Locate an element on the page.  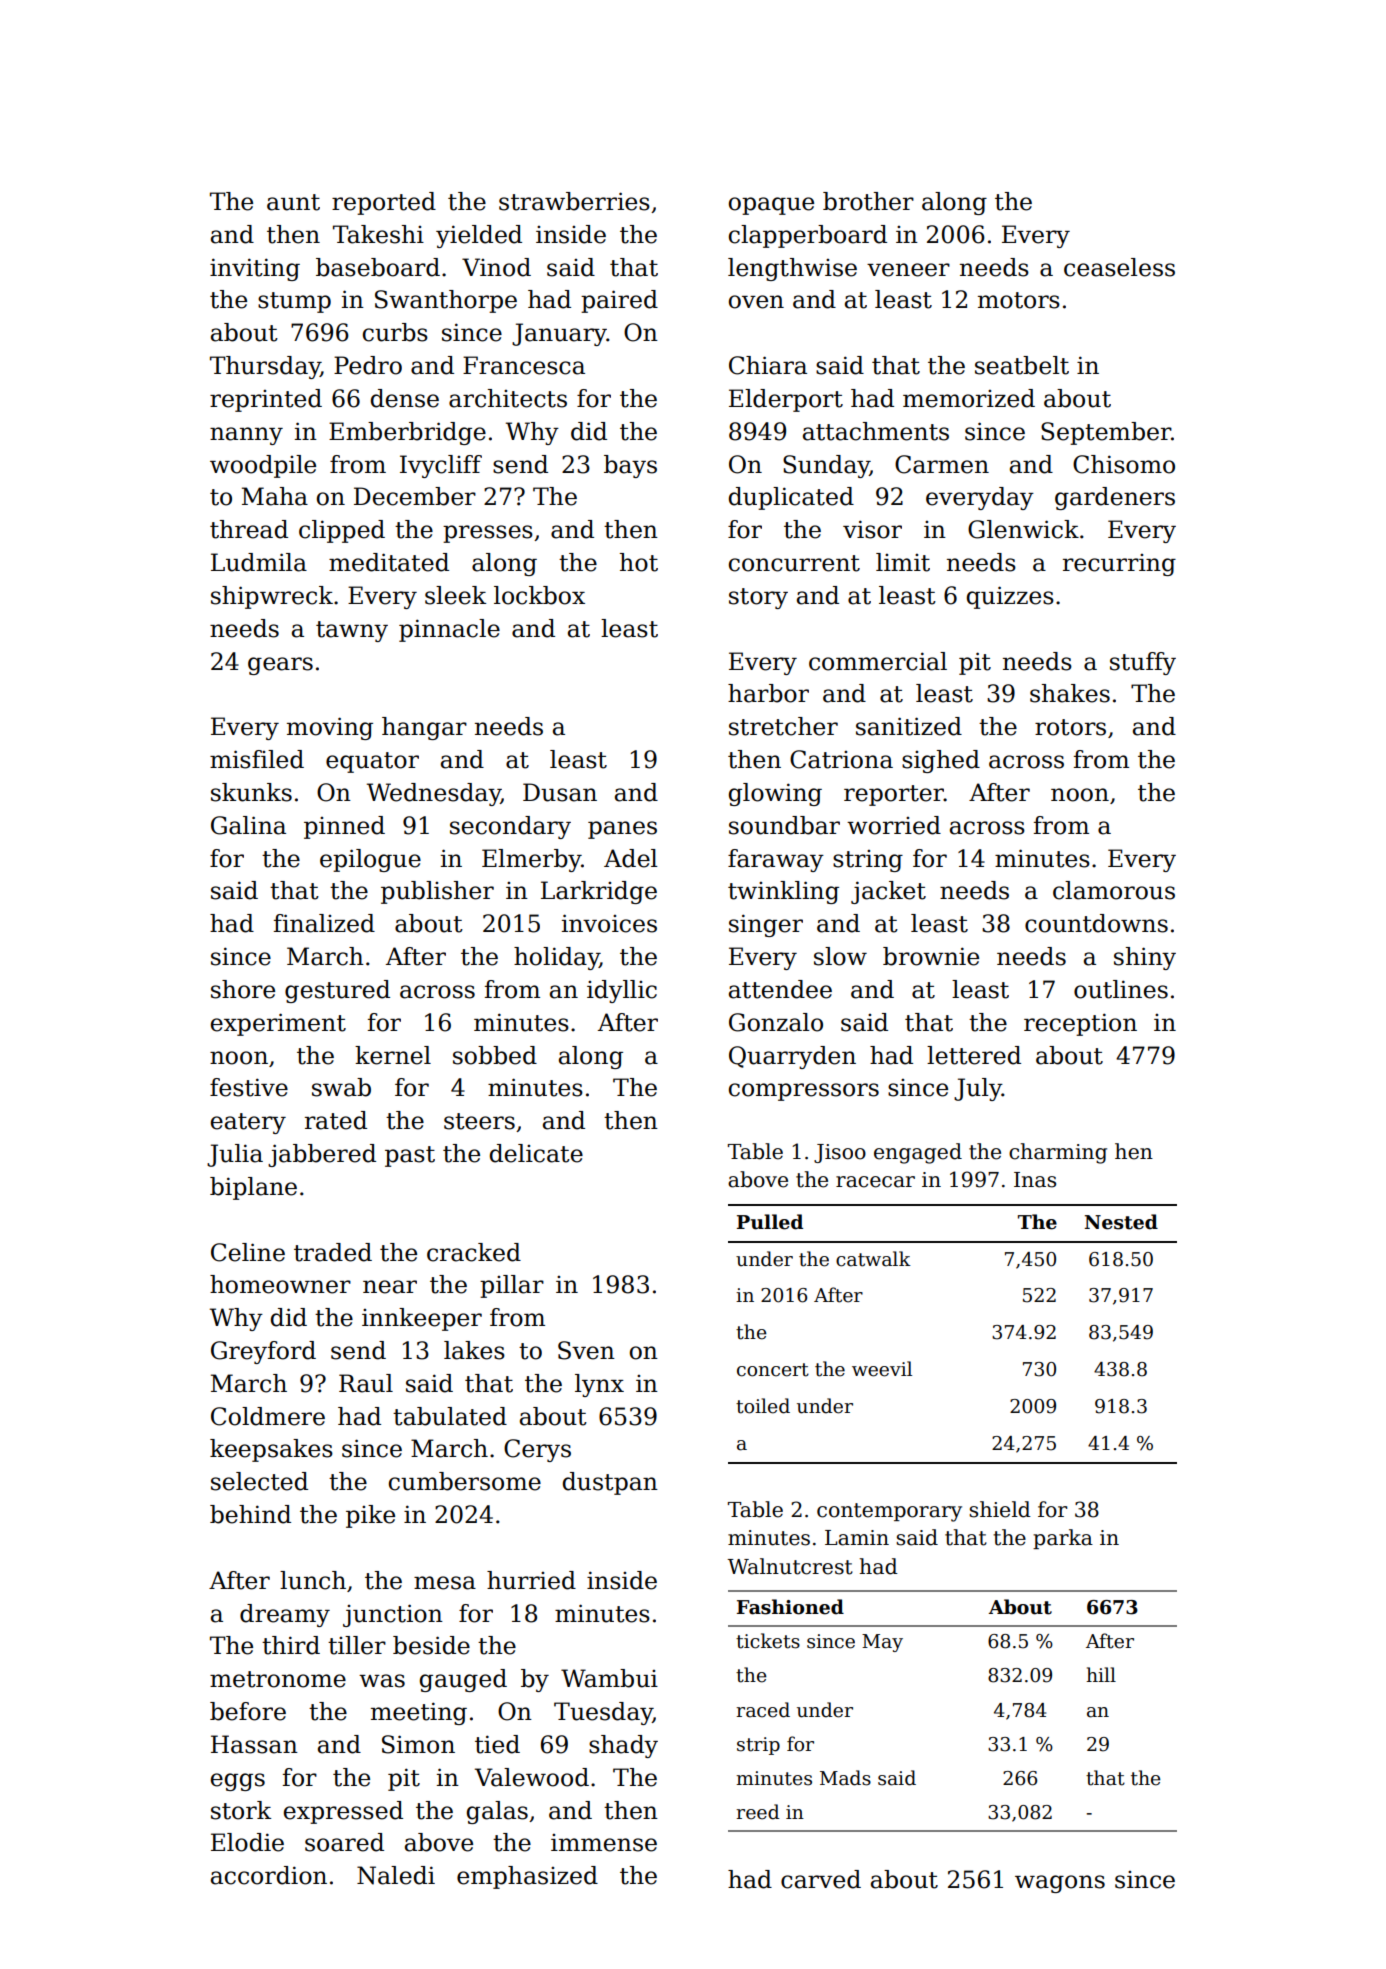
May is located at coordinates (882, 1643).
